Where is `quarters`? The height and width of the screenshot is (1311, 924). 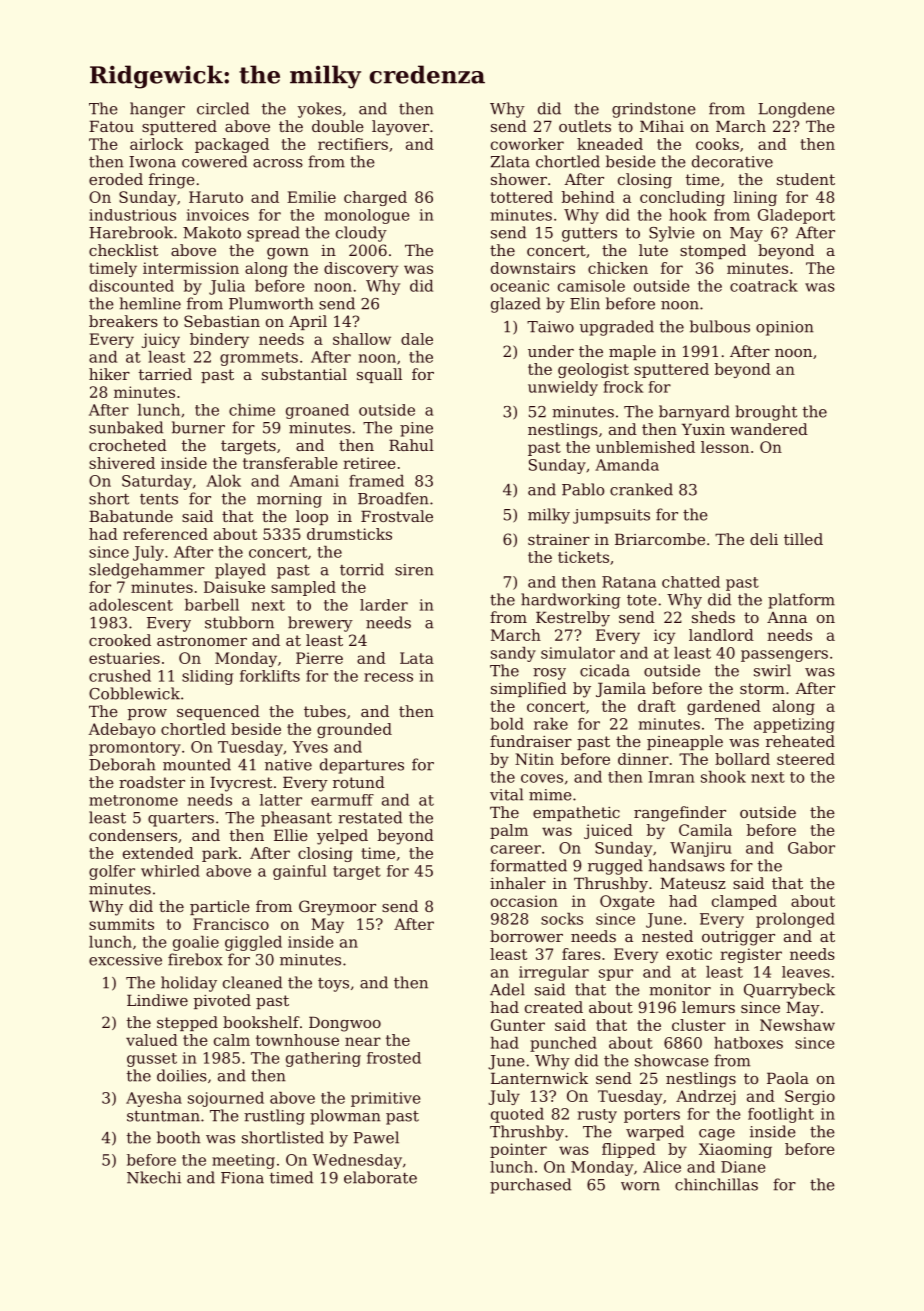 quarters is located at coordinates (181, 820).
